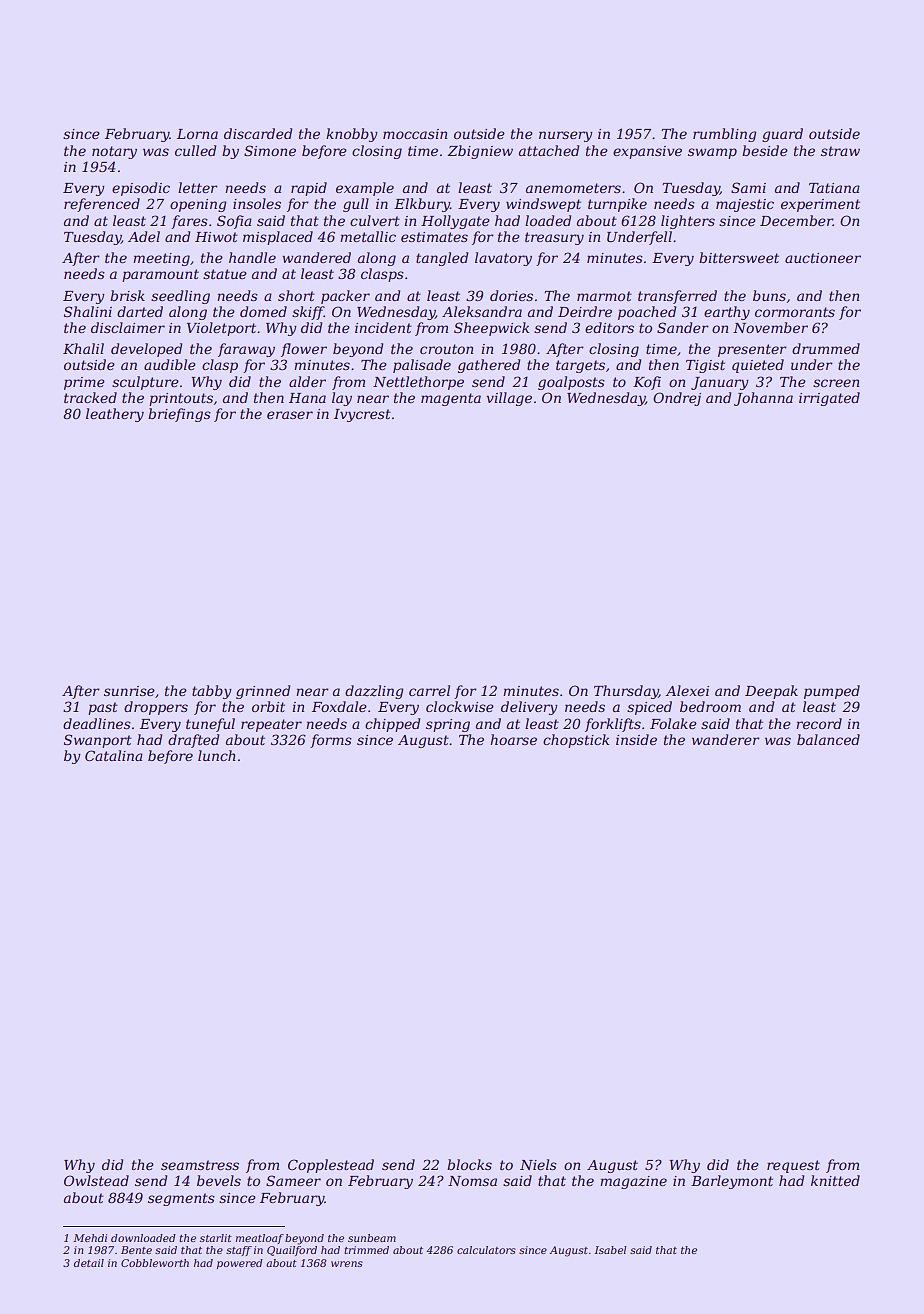 The height and width of the image is (1314, 924). What do you see at coordinates (763, 399) in the image?
I see `Johanna` at bounding box center [763, 399].
